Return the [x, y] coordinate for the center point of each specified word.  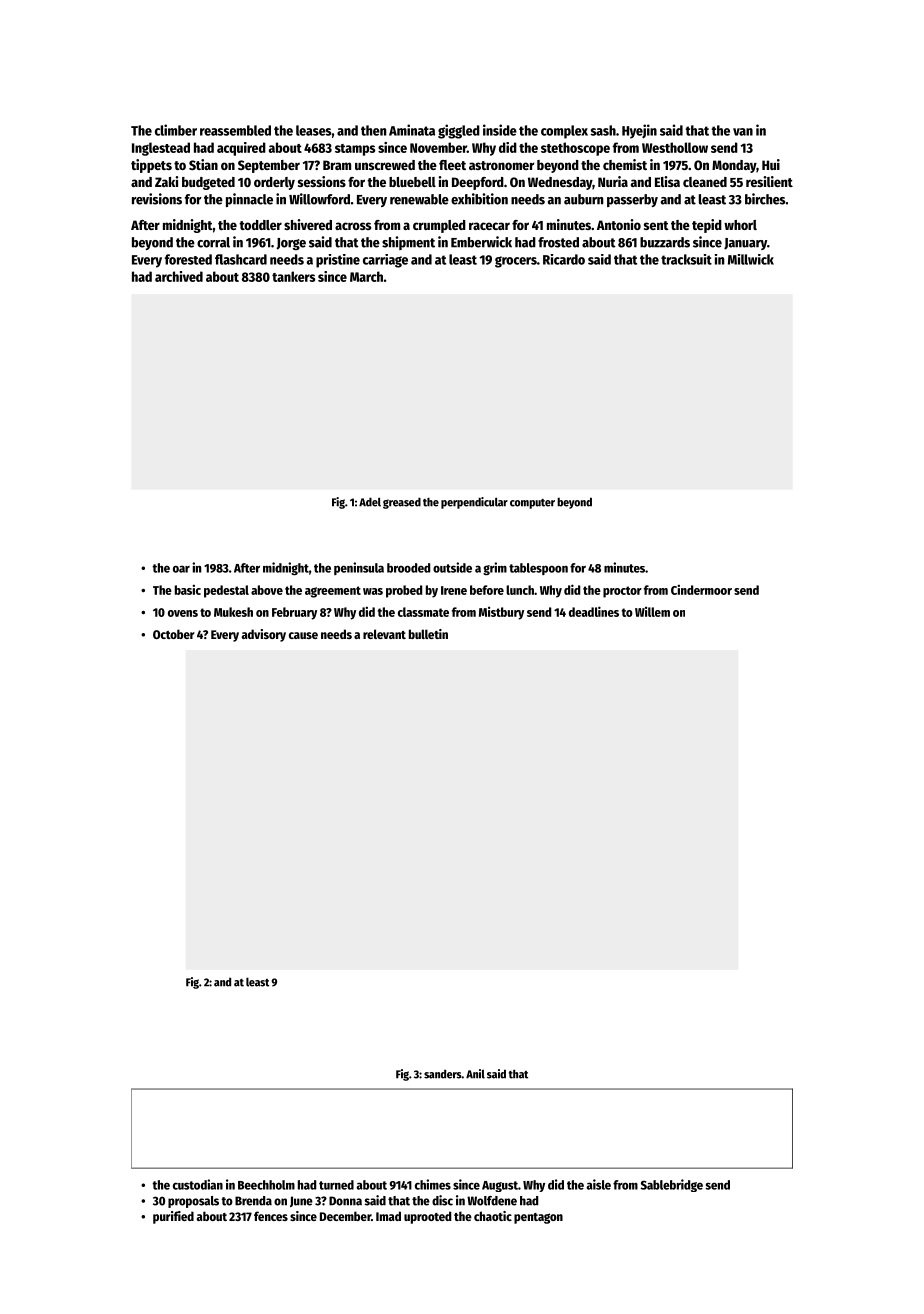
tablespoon [538, 569]
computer [532, 504]
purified [173, 1217]
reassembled [235, 130]
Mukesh [233, 612]
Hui [771, 164]
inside [500, 130]
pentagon [538, 1218]
